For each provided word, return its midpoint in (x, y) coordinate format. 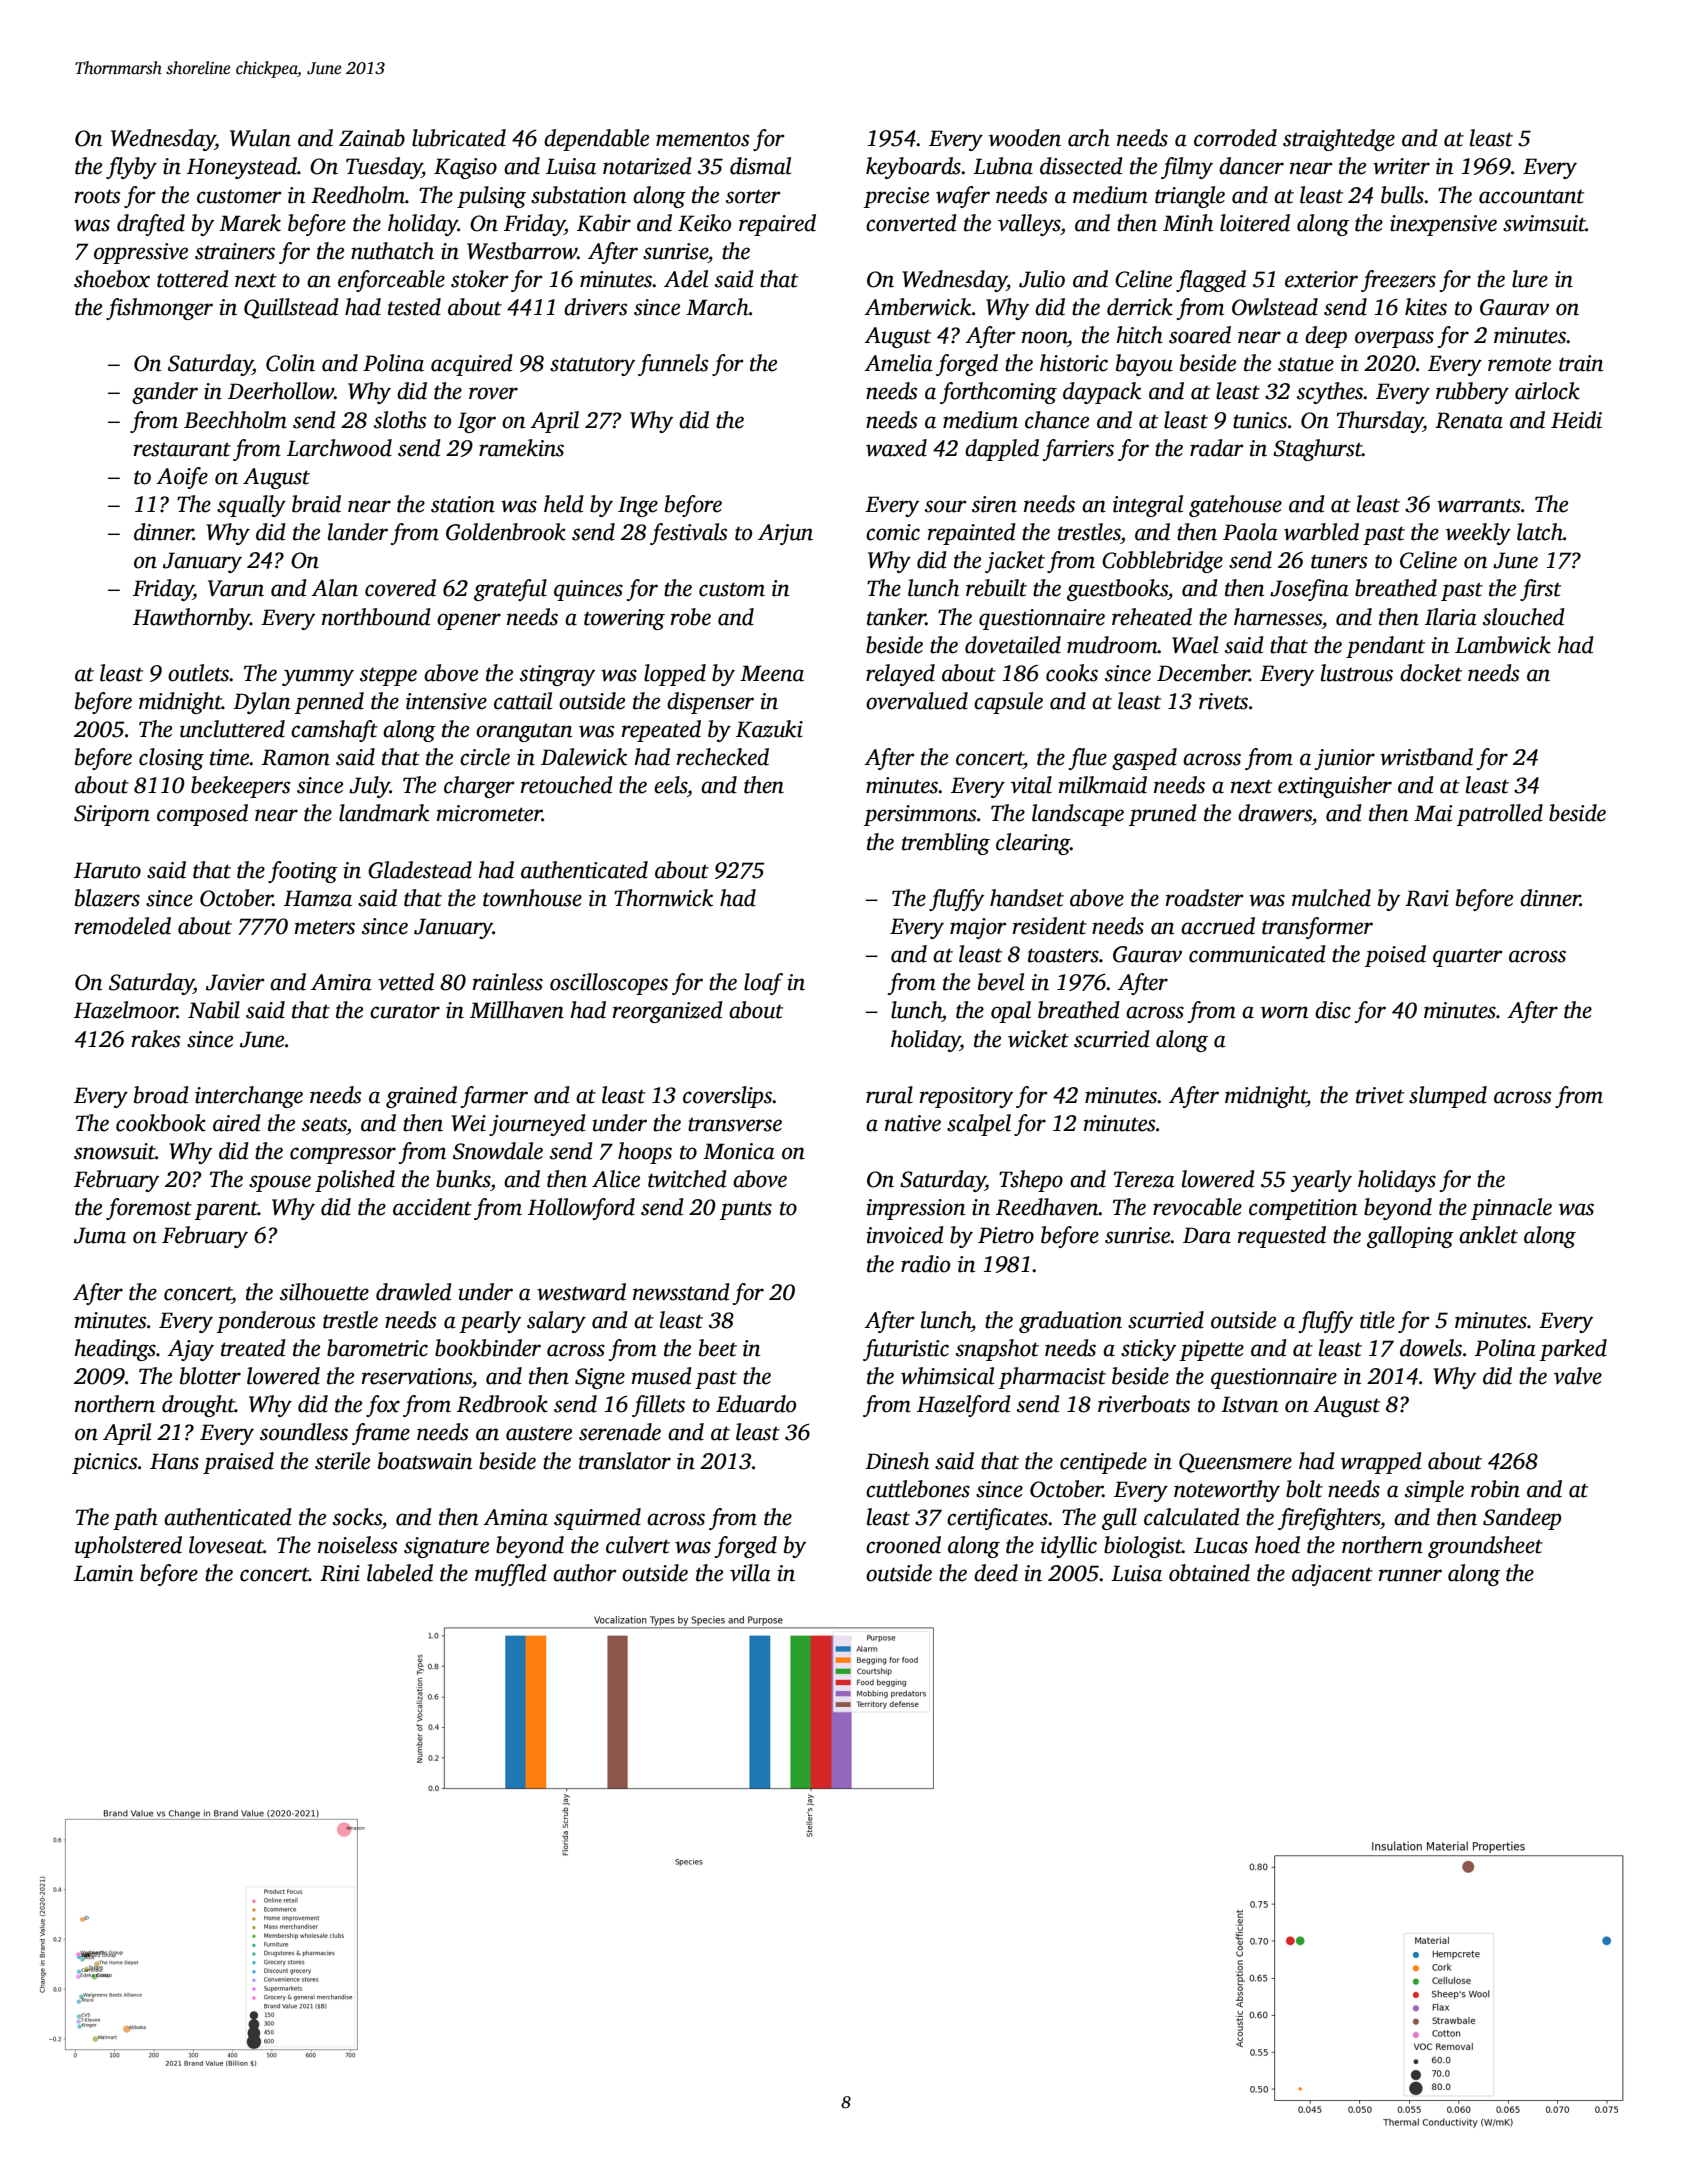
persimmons (920, 815)
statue (1306, 364)
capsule (1008, 703)
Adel (686, 279)
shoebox (112, 279)
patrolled (1500, 815)
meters (324, 927)
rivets (1223, 701)
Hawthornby (191, 619)
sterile (342, 1461)
